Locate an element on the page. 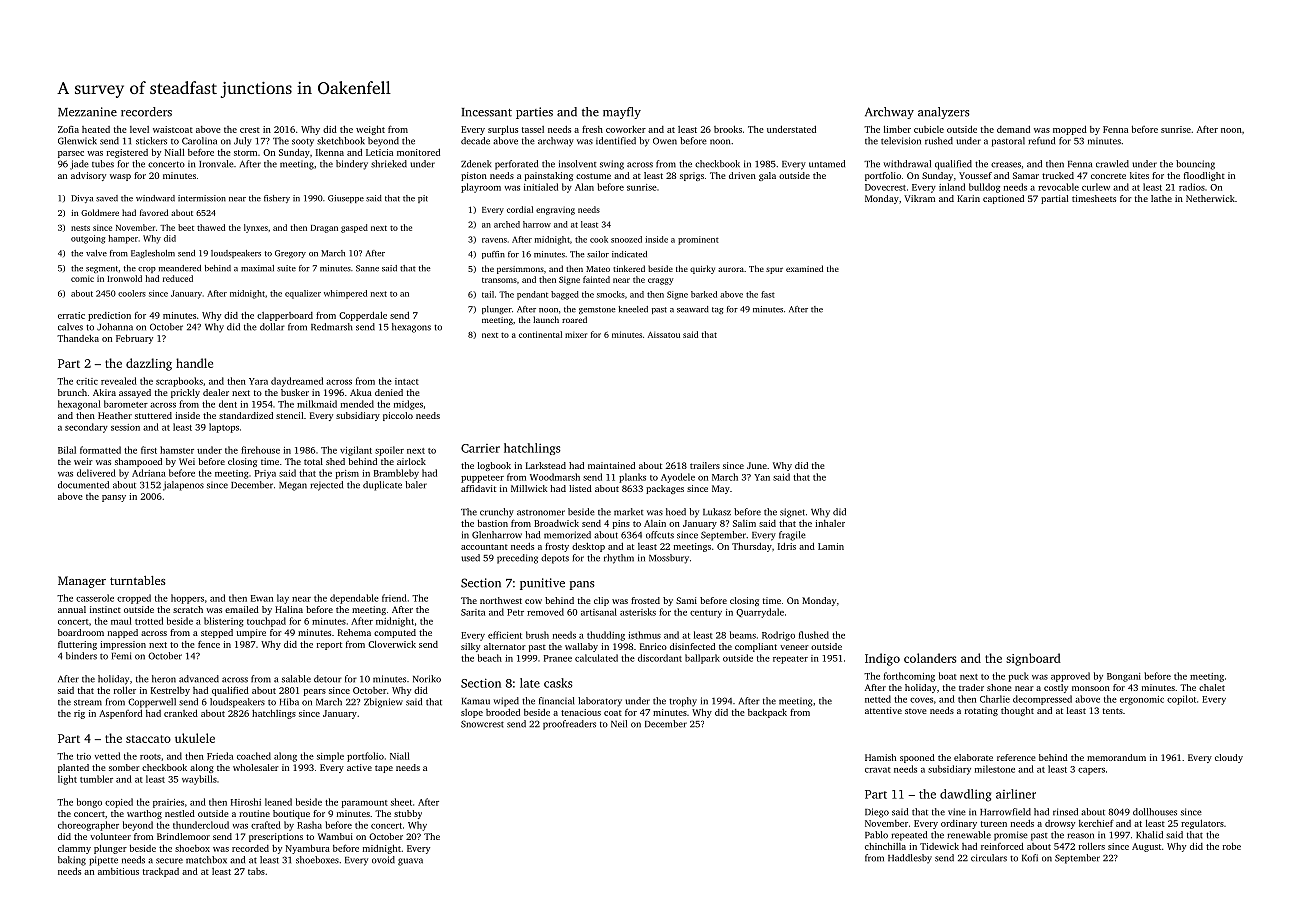  Goldmere is located at coordinates (100, 212).
